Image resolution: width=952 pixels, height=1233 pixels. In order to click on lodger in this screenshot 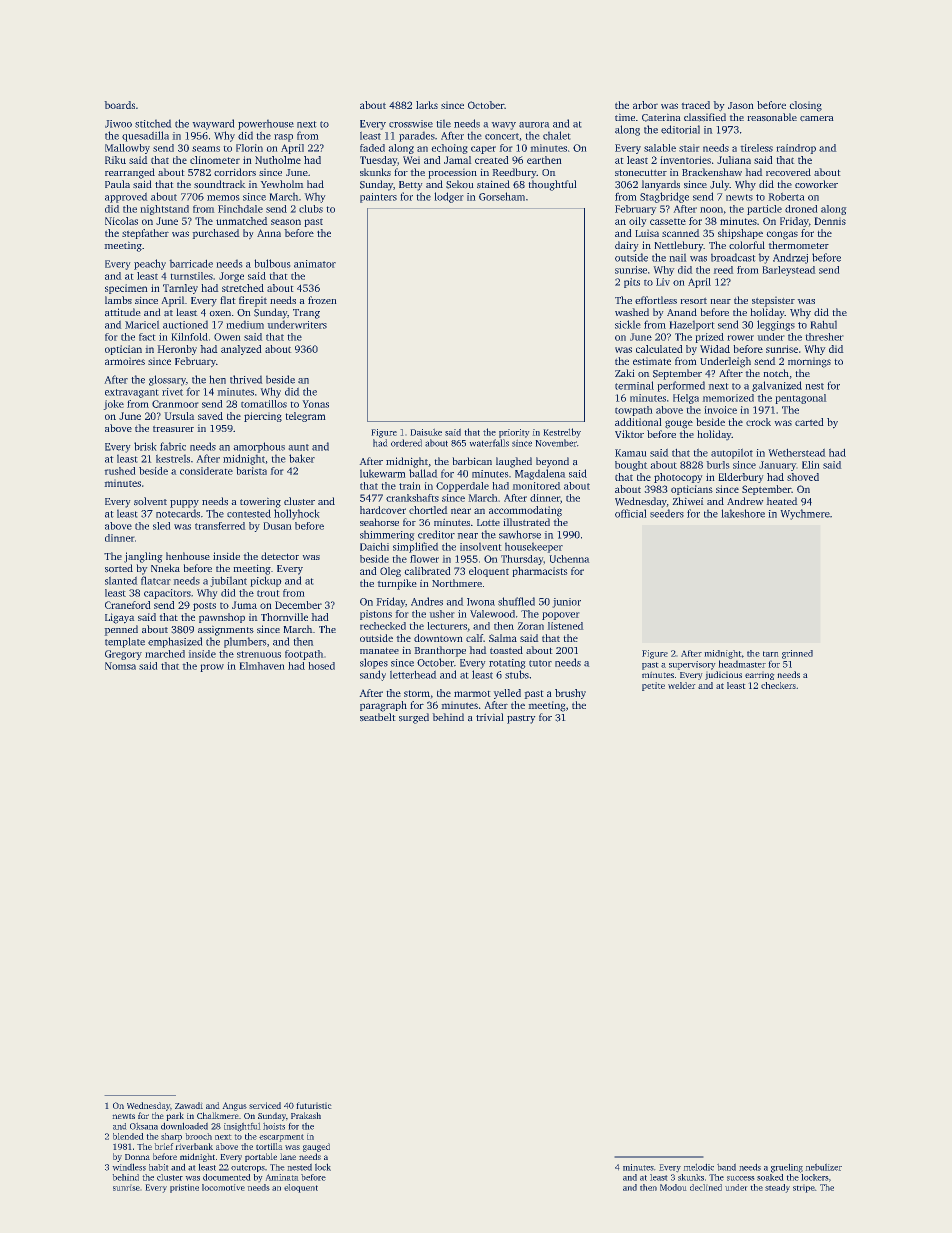, I will do `click(449, 197)`.
